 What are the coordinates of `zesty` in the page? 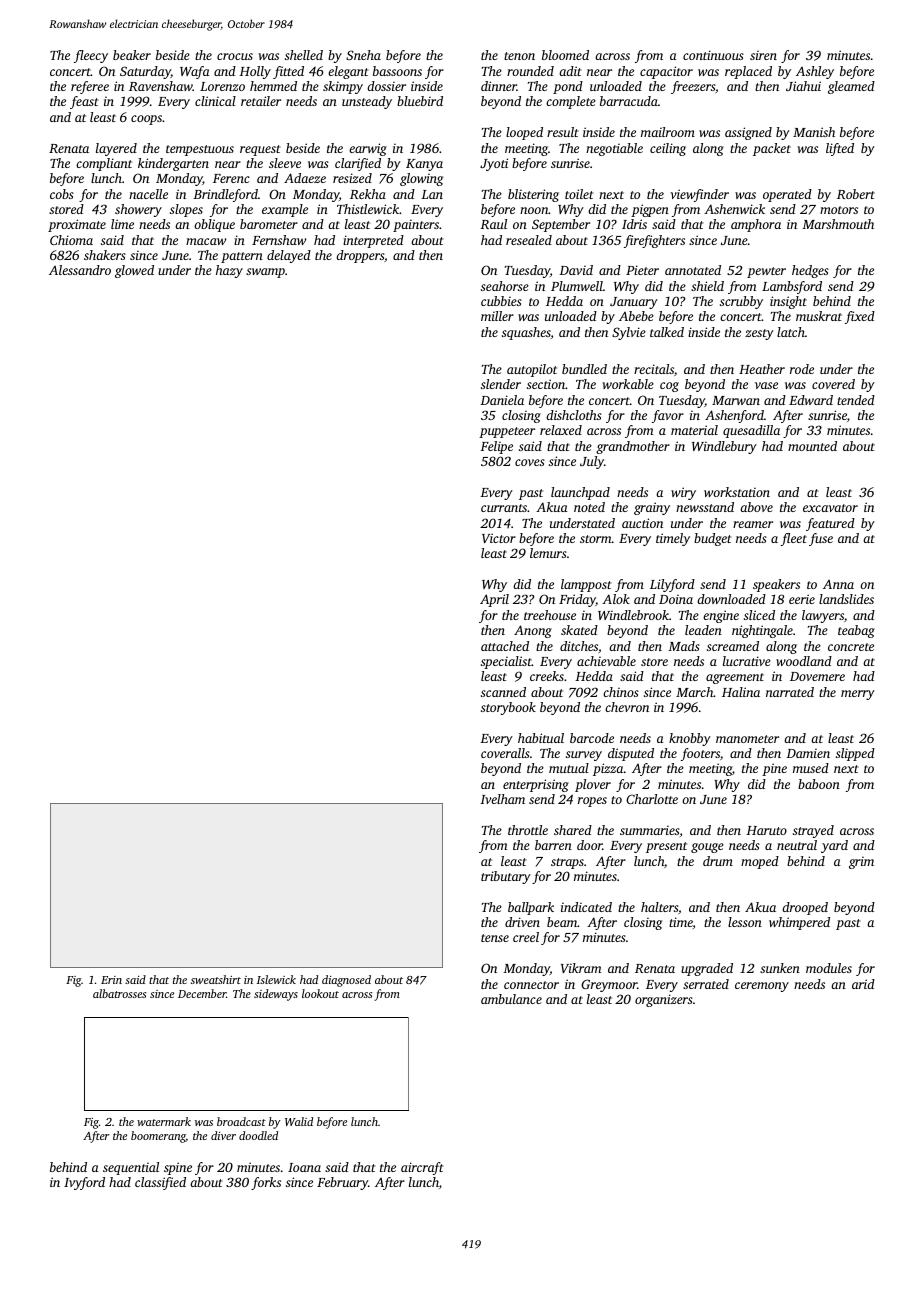 It's located at (759, 334).
